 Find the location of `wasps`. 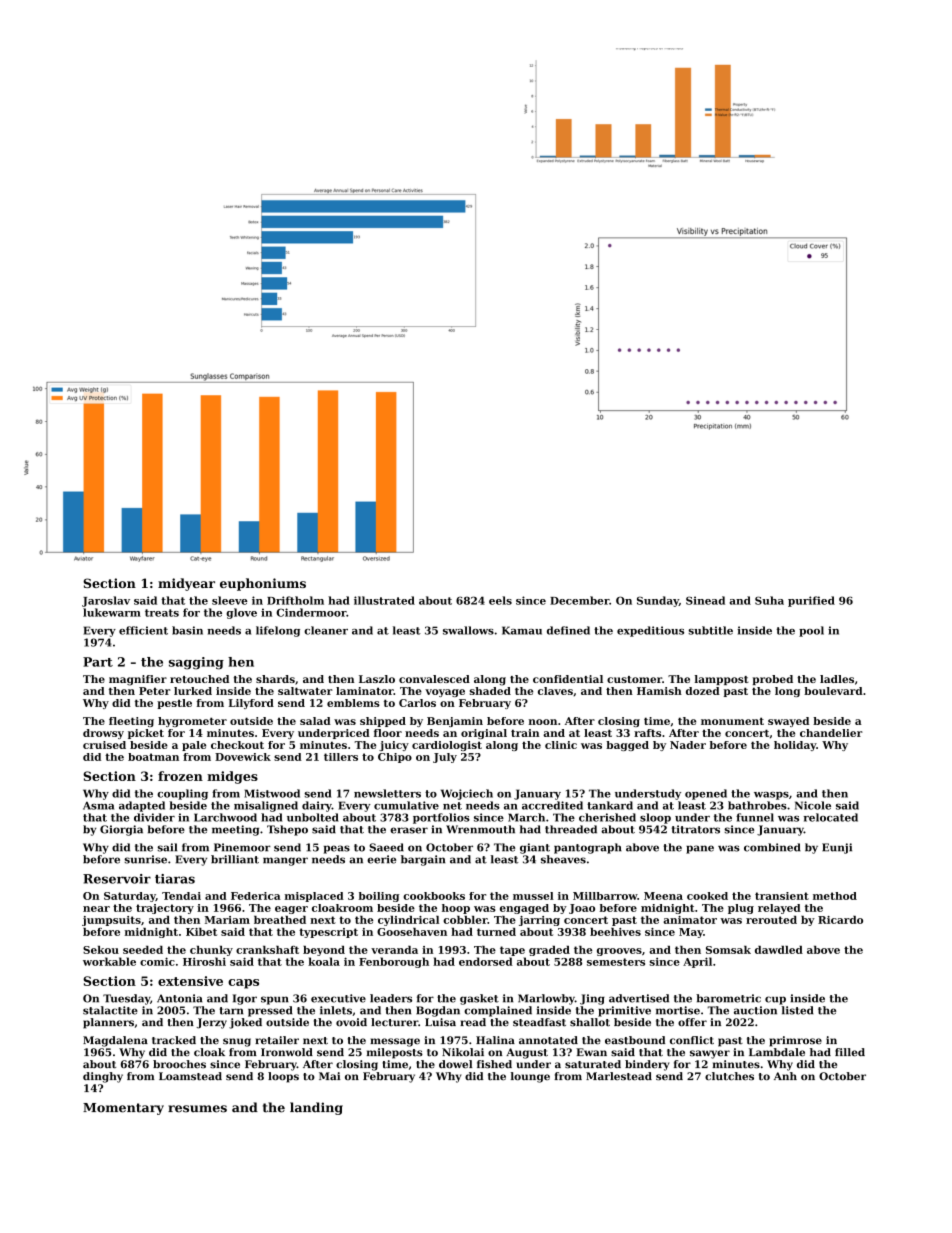

wasps is located at coordinates (771, 796).
